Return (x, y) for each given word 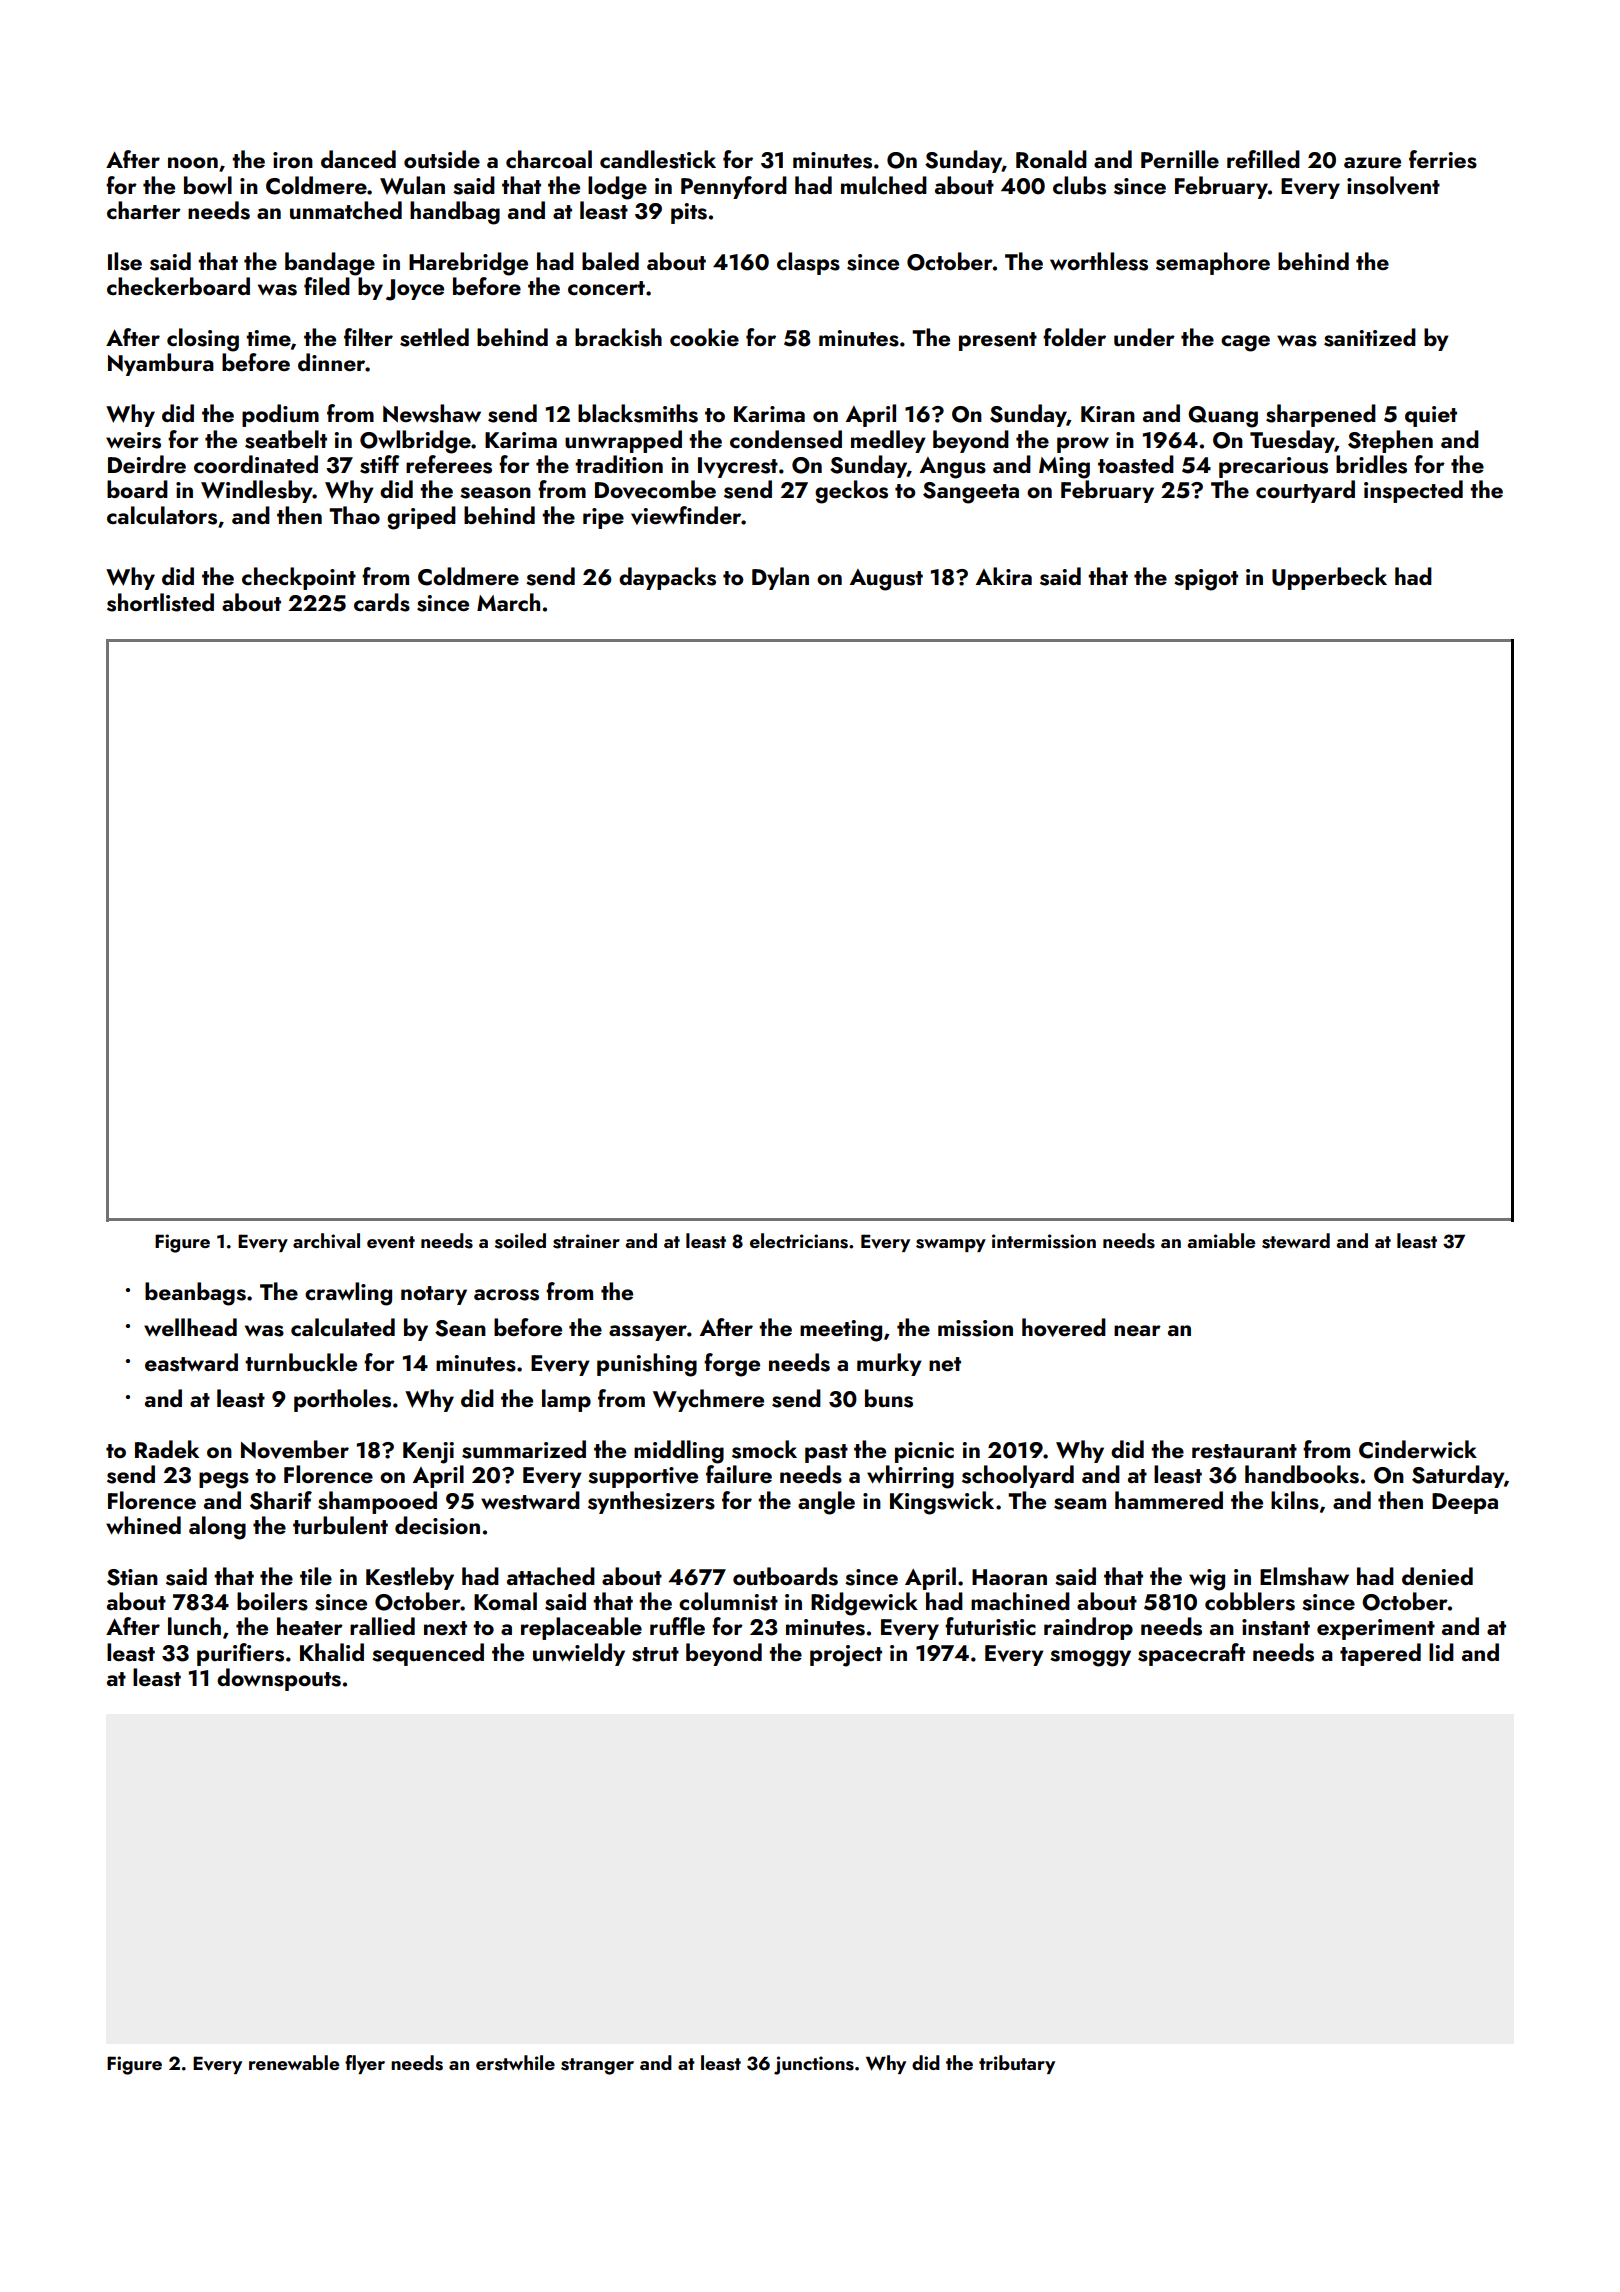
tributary (1017, 2064)
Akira (1004, 576)
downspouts (279, 1679)
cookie (704, 337)
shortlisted (160, 602)
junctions (814, 2065)
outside (442, 159)
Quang (1223, 417)
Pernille (1180, 159)
